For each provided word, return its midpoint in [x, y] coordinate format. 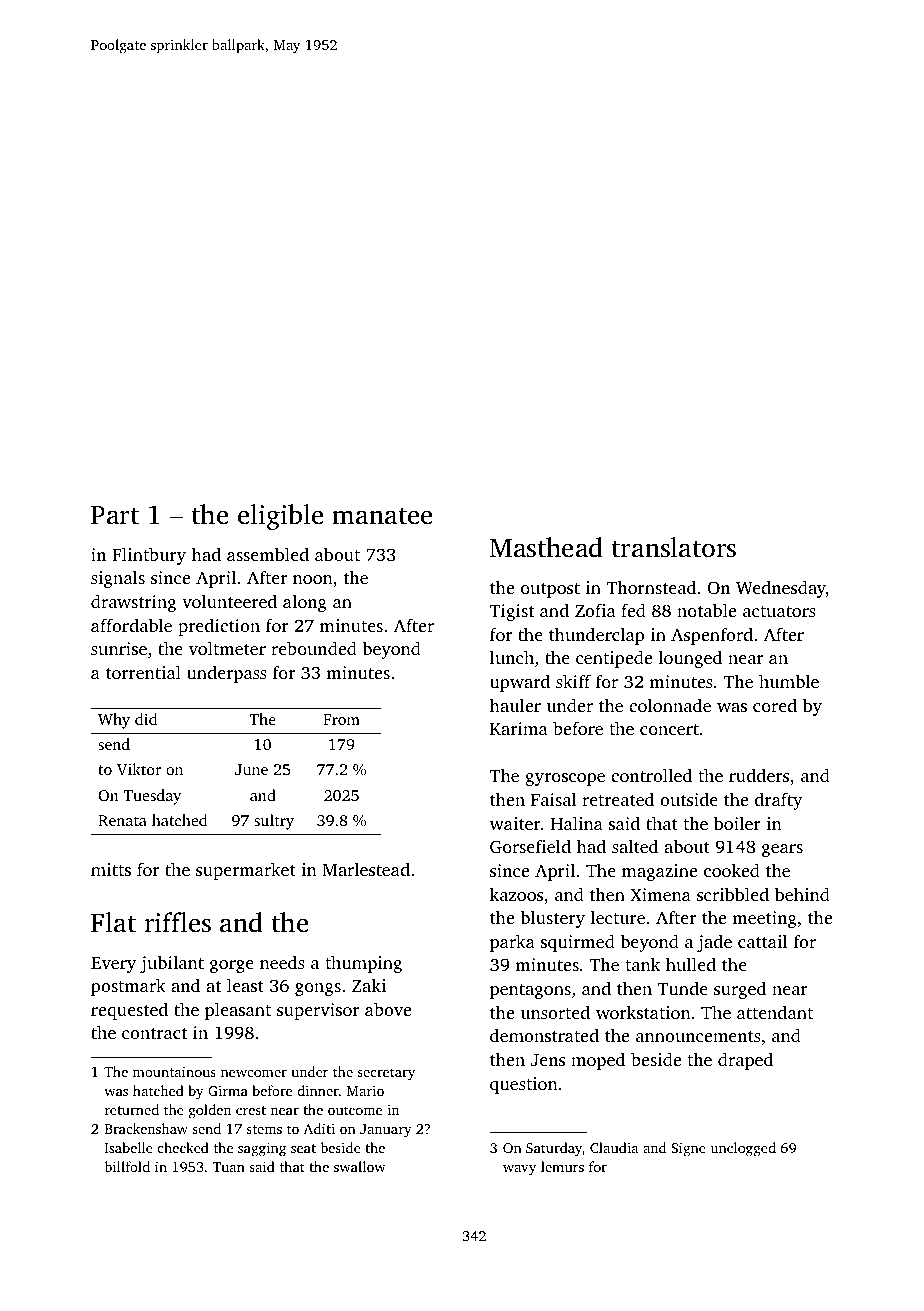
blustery [552, 919]
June [251, 769]
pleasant [238, 1011]
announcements [698, 1036]
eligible [281, 517]
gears [782, 850]
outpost [550, 590]
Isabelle [129, 1147]
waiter [515, 823]
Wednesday [781, 589]
